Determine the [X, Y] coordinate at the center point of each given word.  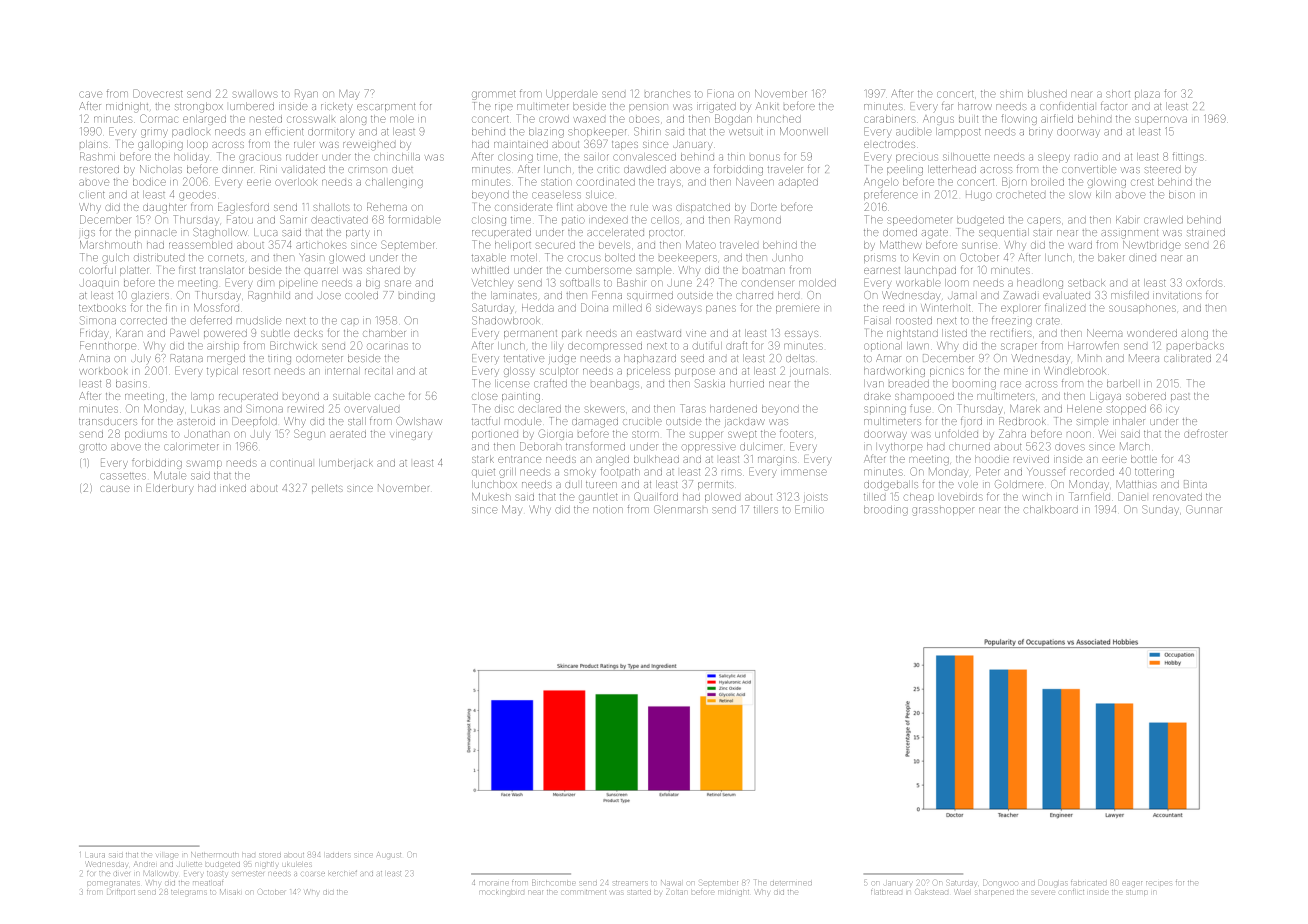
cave [90, 94]
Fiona [721, 93]
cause [115, 489]
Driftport [121, 892]
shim [1011, 94]
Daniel [1132, 496]
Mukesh [491, 497]
